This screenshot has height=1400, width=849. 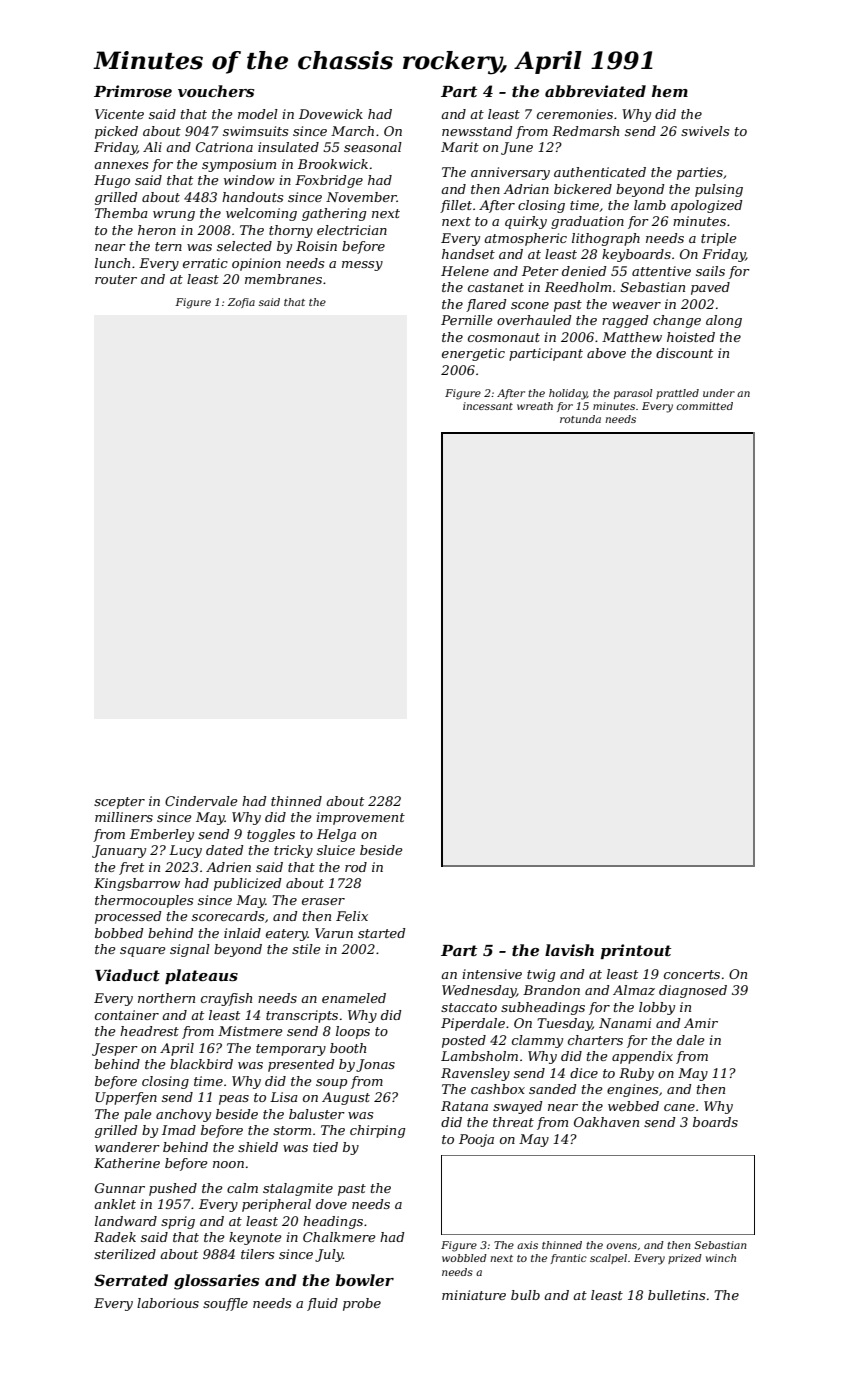 I want to click on swivels, so click(x=705, y=131).
